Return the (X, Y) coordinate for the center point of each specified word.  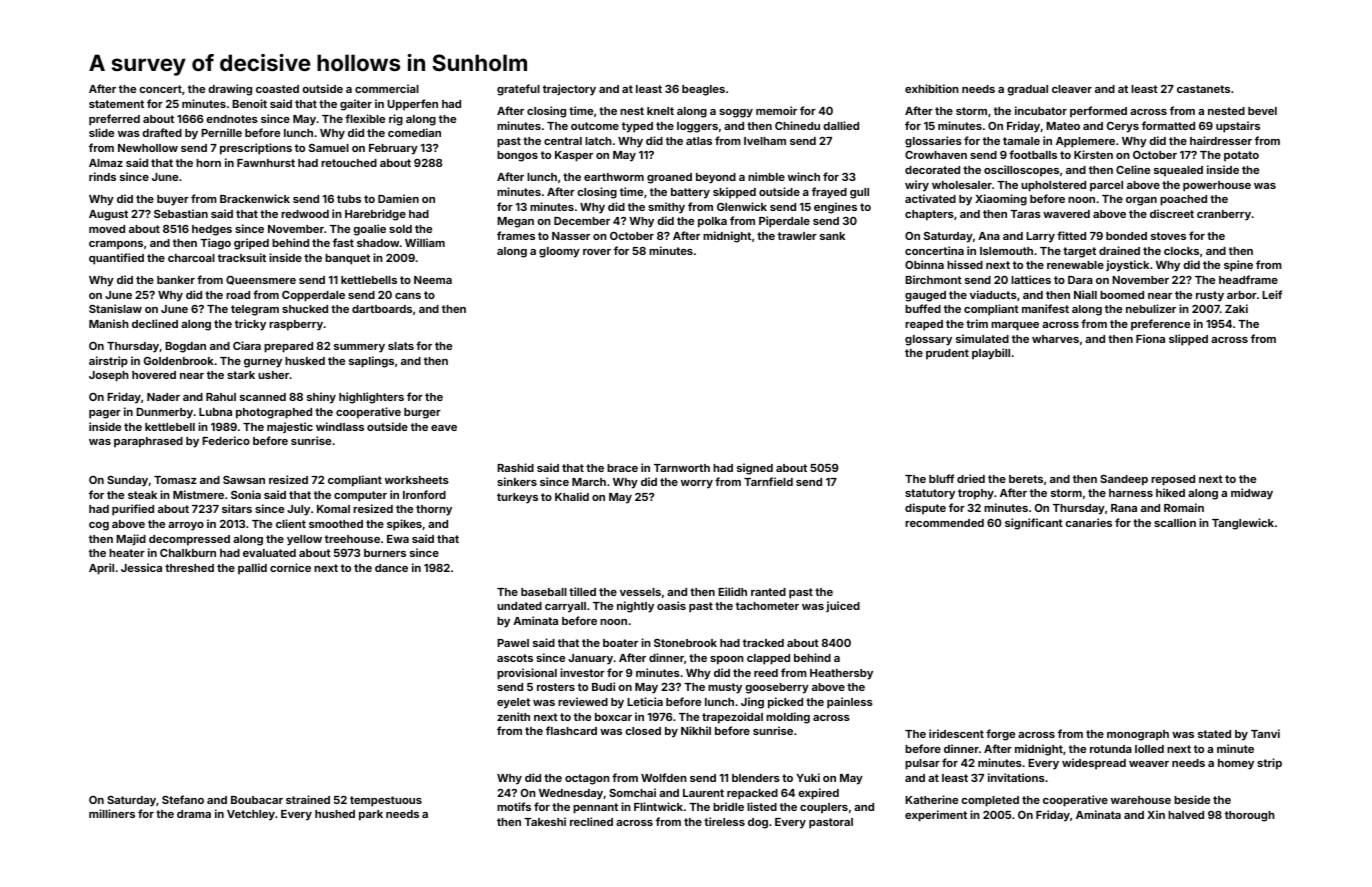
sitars (237, 508)
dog (758, 823)
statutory (930, 494)
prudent (947, 354)
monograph (1138, 735)
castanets (1203, 89)
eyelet (513, 703)
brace (622, 468)
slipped (1188, 340)
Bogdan (185, 347)
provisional (527, 674)
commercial (387, 88)
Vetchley (251, 815)
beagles (703, 90)
